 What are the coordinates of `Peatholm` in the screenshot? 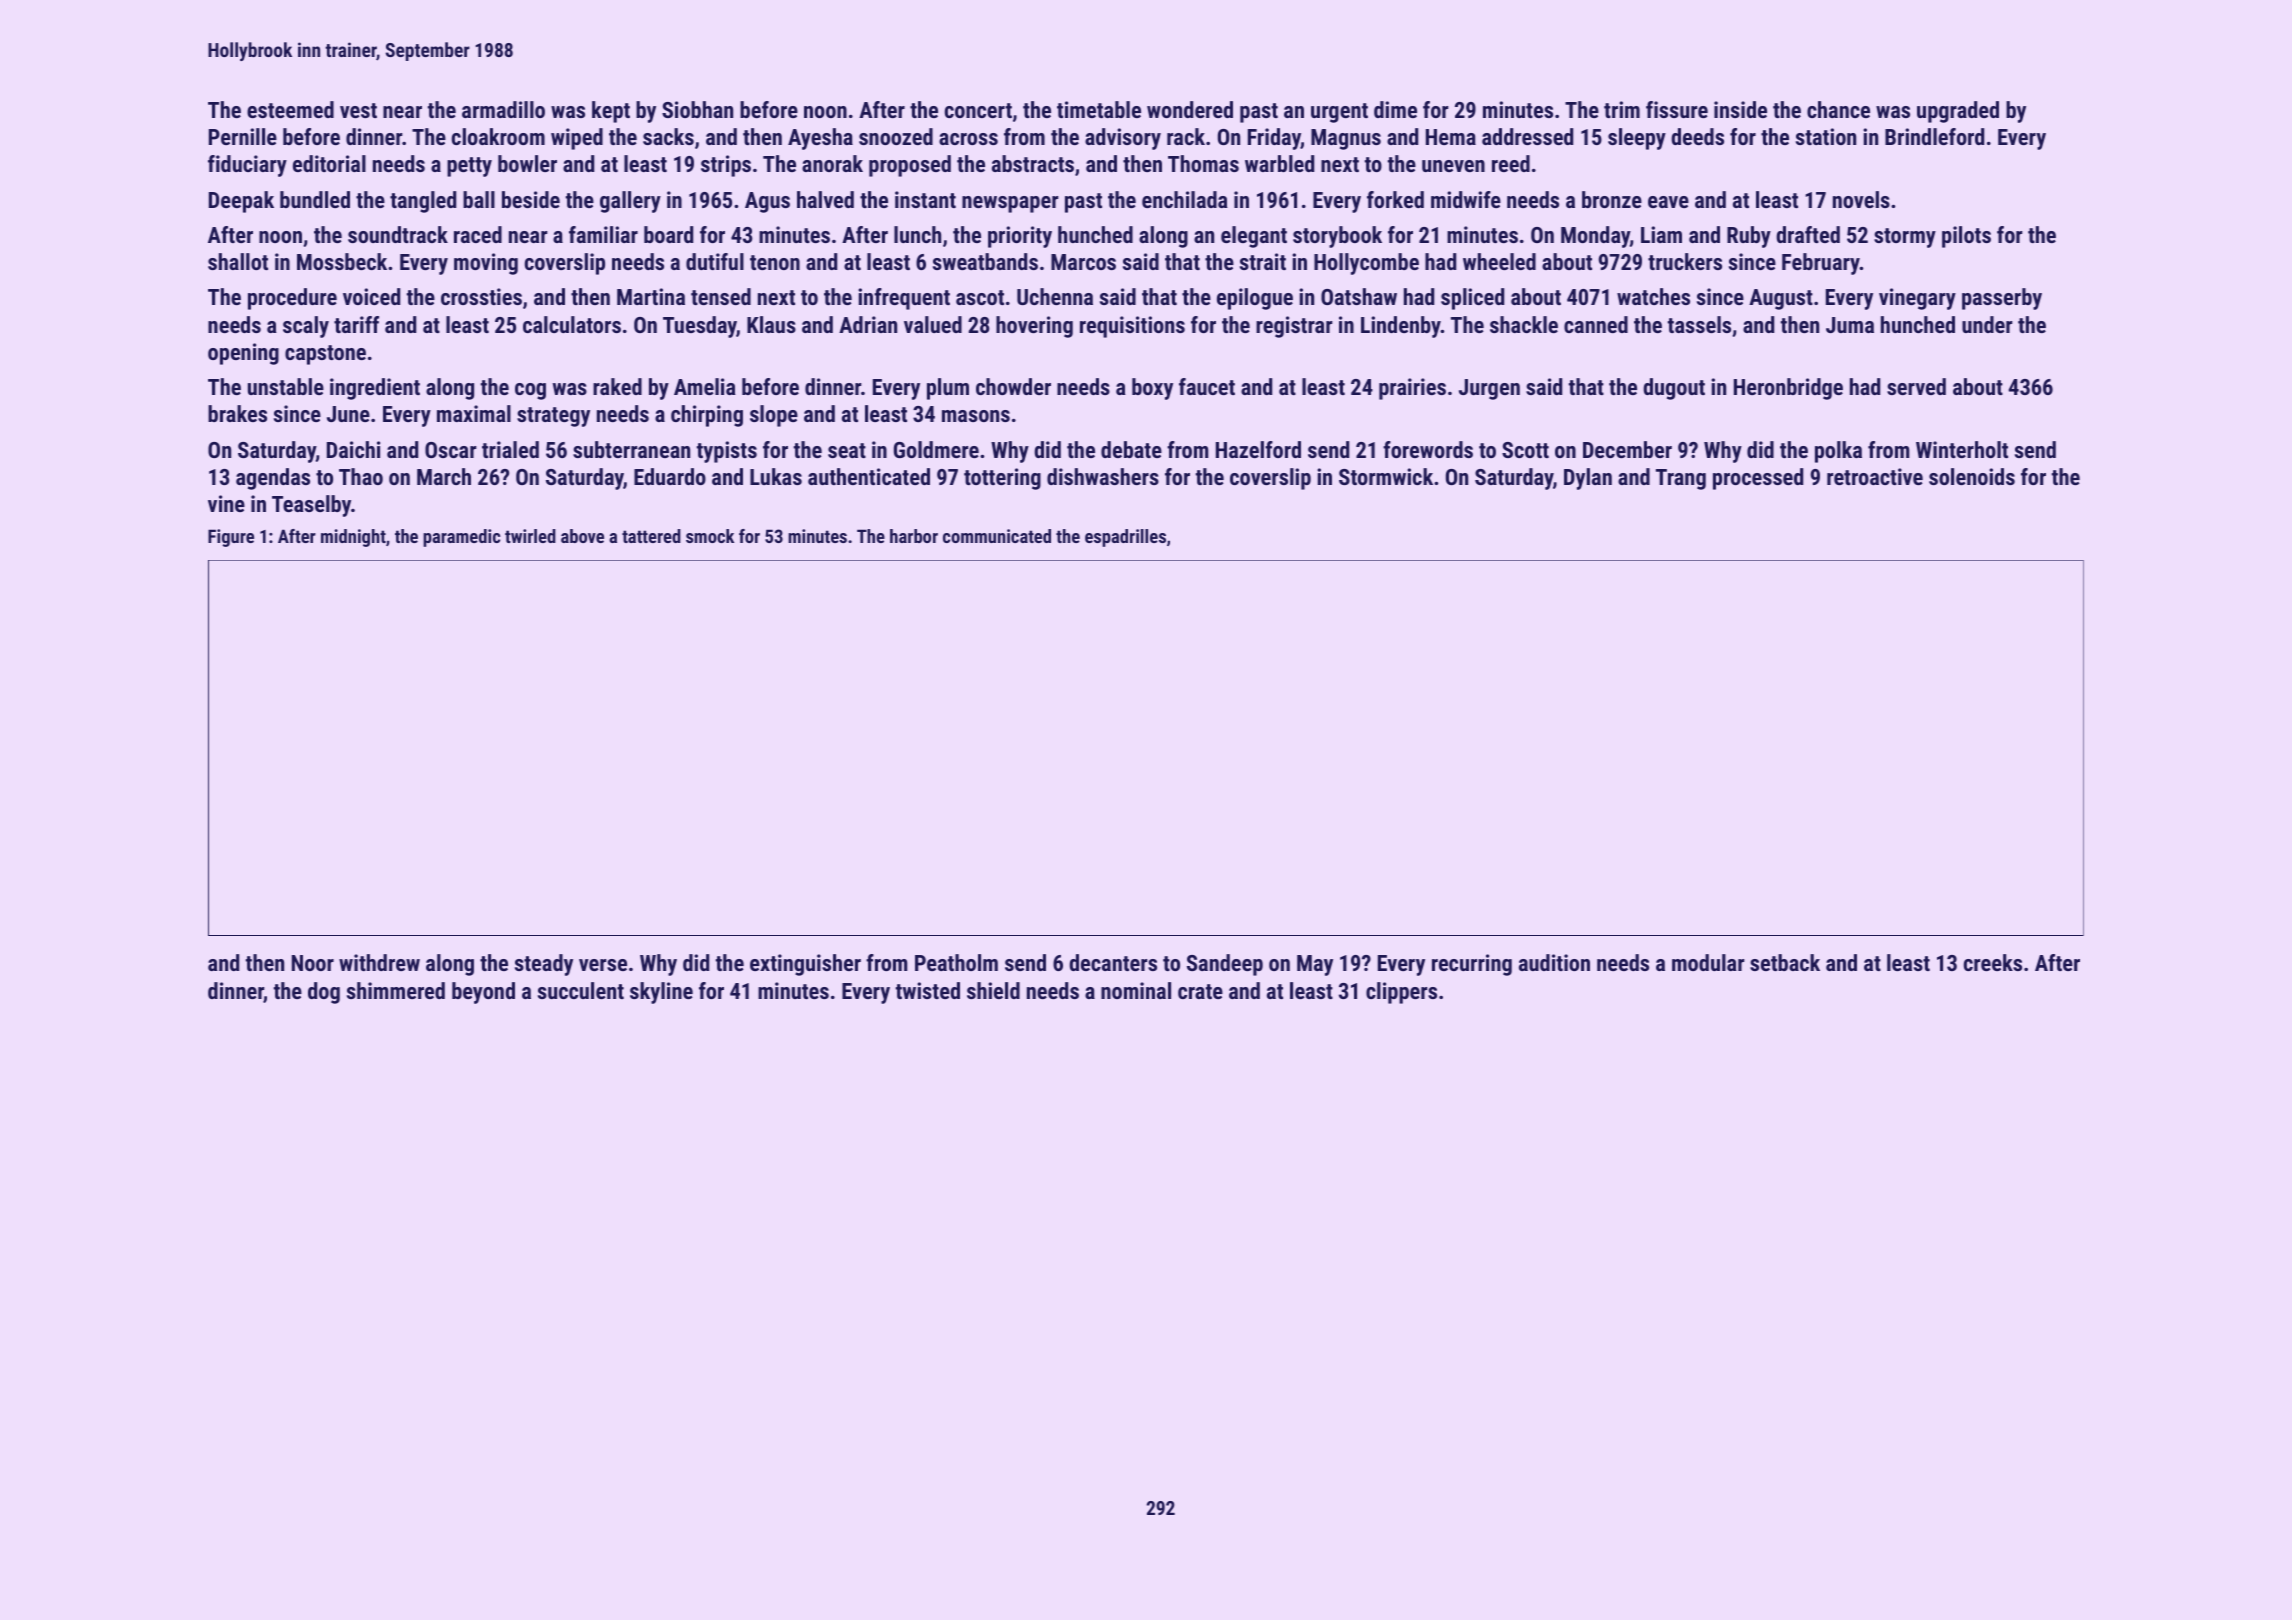 It's located at (956, 962).
